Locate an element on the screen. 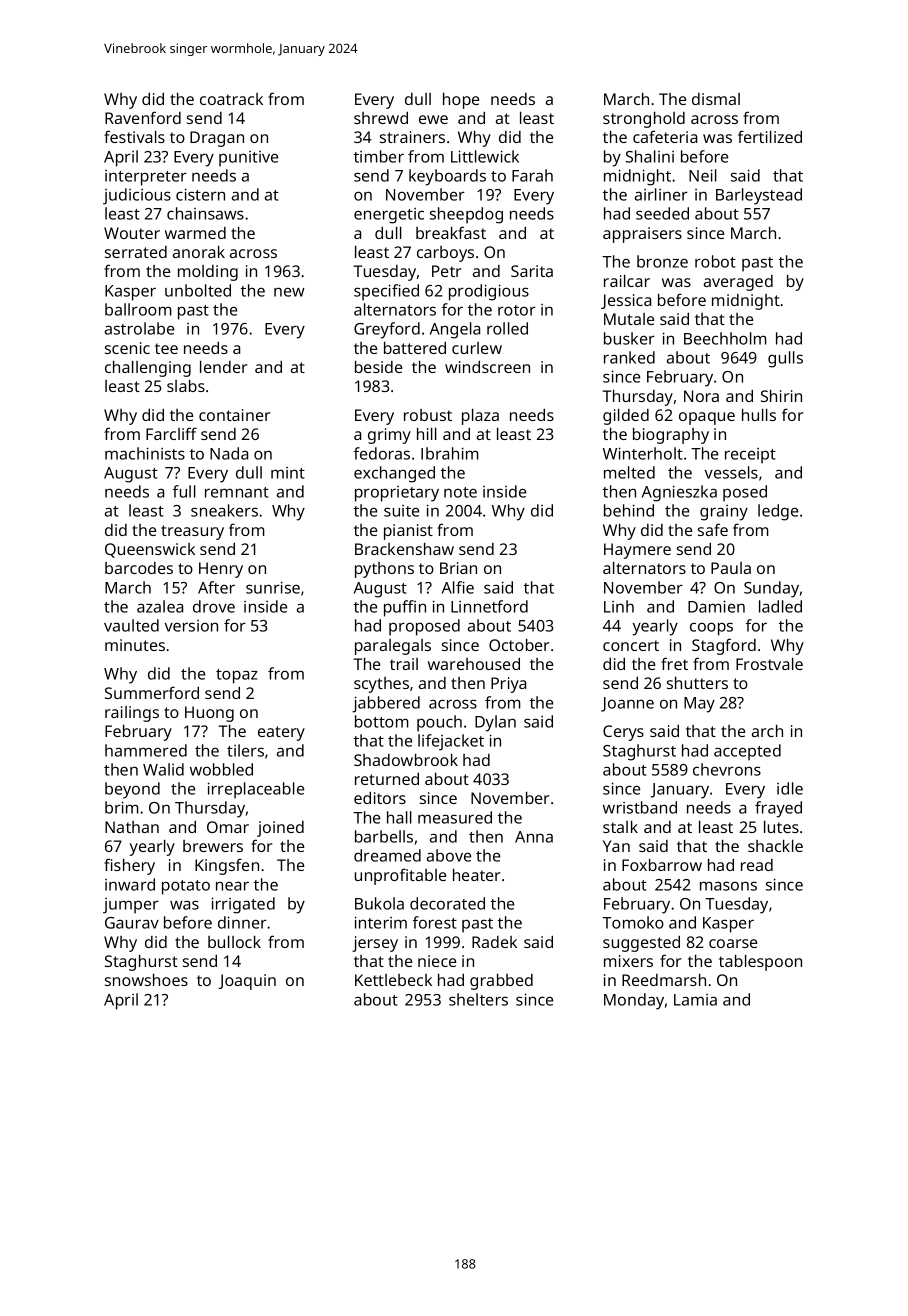 The image size is (908, 1316). fishery is located at coordinates (129, 866).
